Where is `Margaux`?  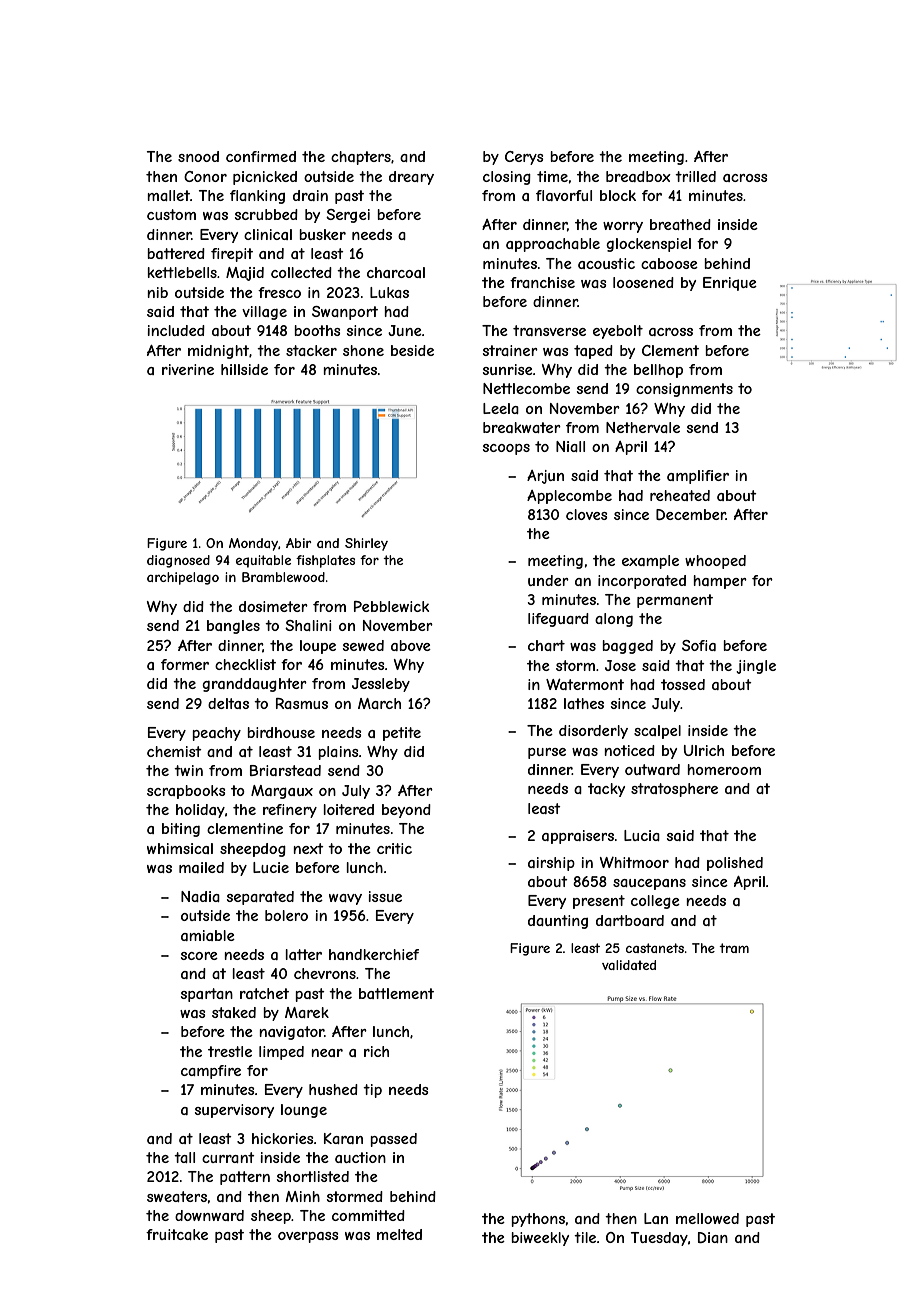 Margaux is located at coordinates (282, 792).
